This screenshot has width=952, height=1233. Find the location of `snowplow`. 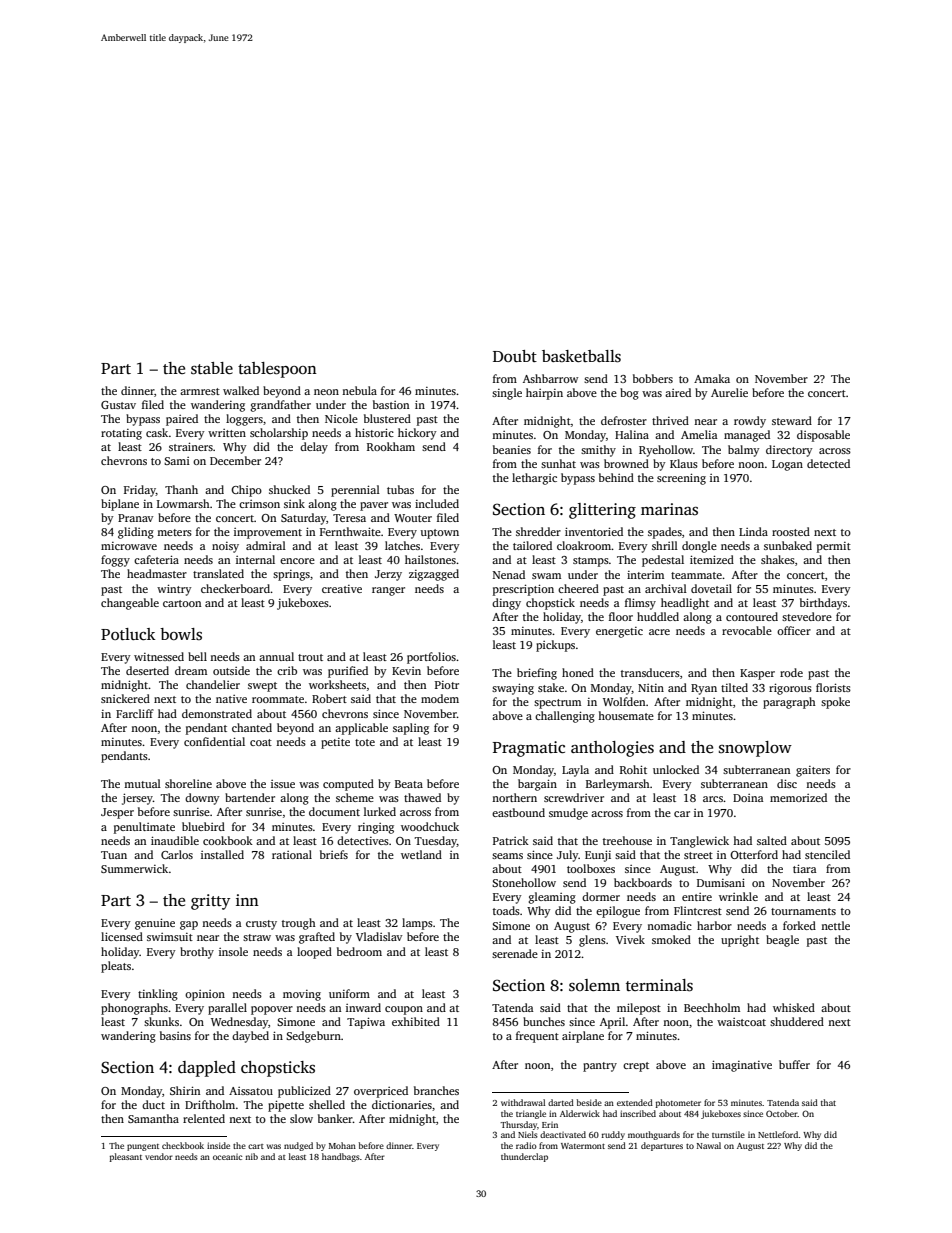

snowplow is located at coordinates (755, 749).
